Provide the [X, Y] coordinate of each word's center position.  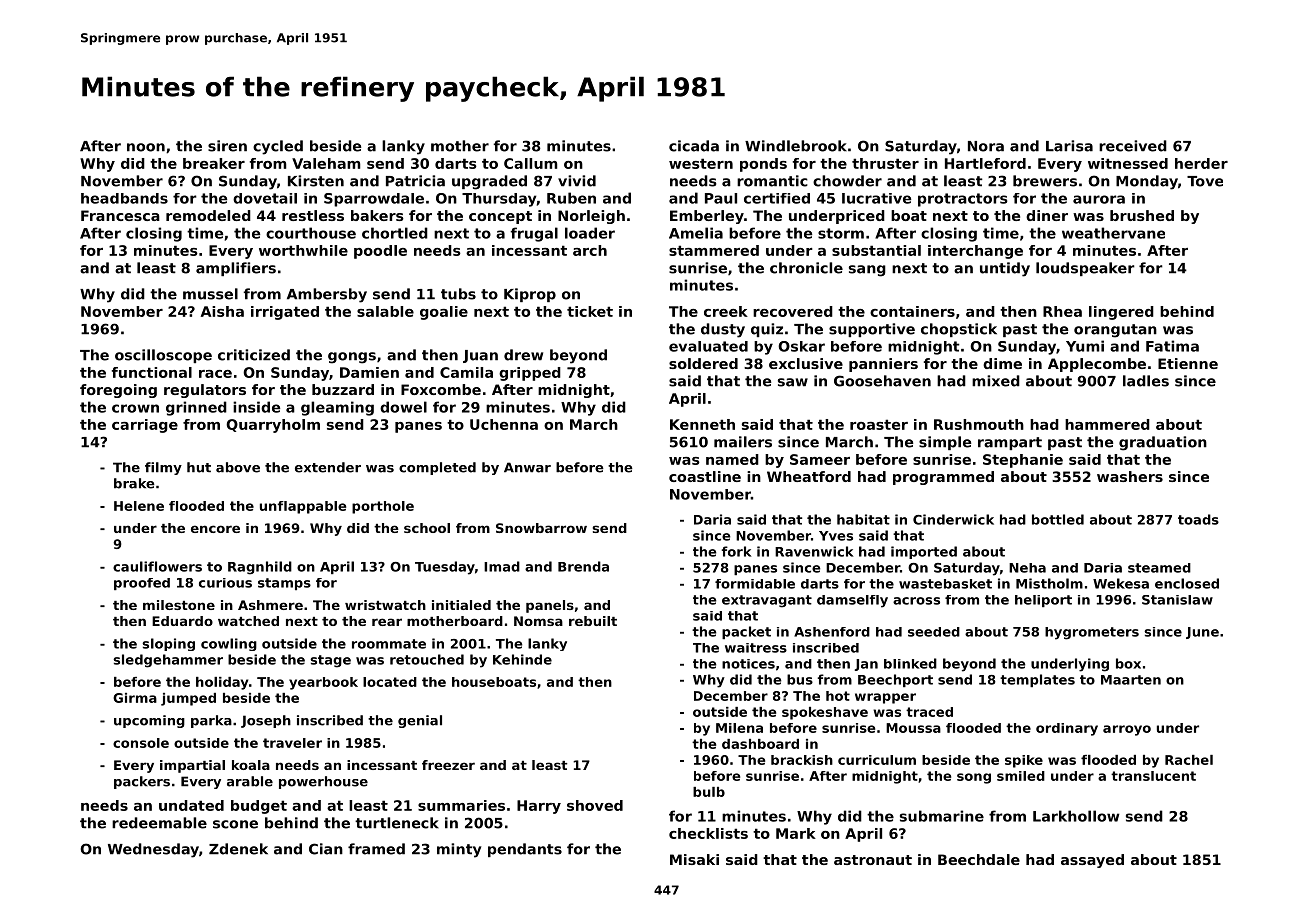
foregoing [118, 391]
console [141, 743]
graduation [1163, 443]
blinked [910, 663]
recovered [793, 311]
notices [748, 664]
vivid [577, 181]
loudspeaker [1085, 269]
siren [227, 146]
